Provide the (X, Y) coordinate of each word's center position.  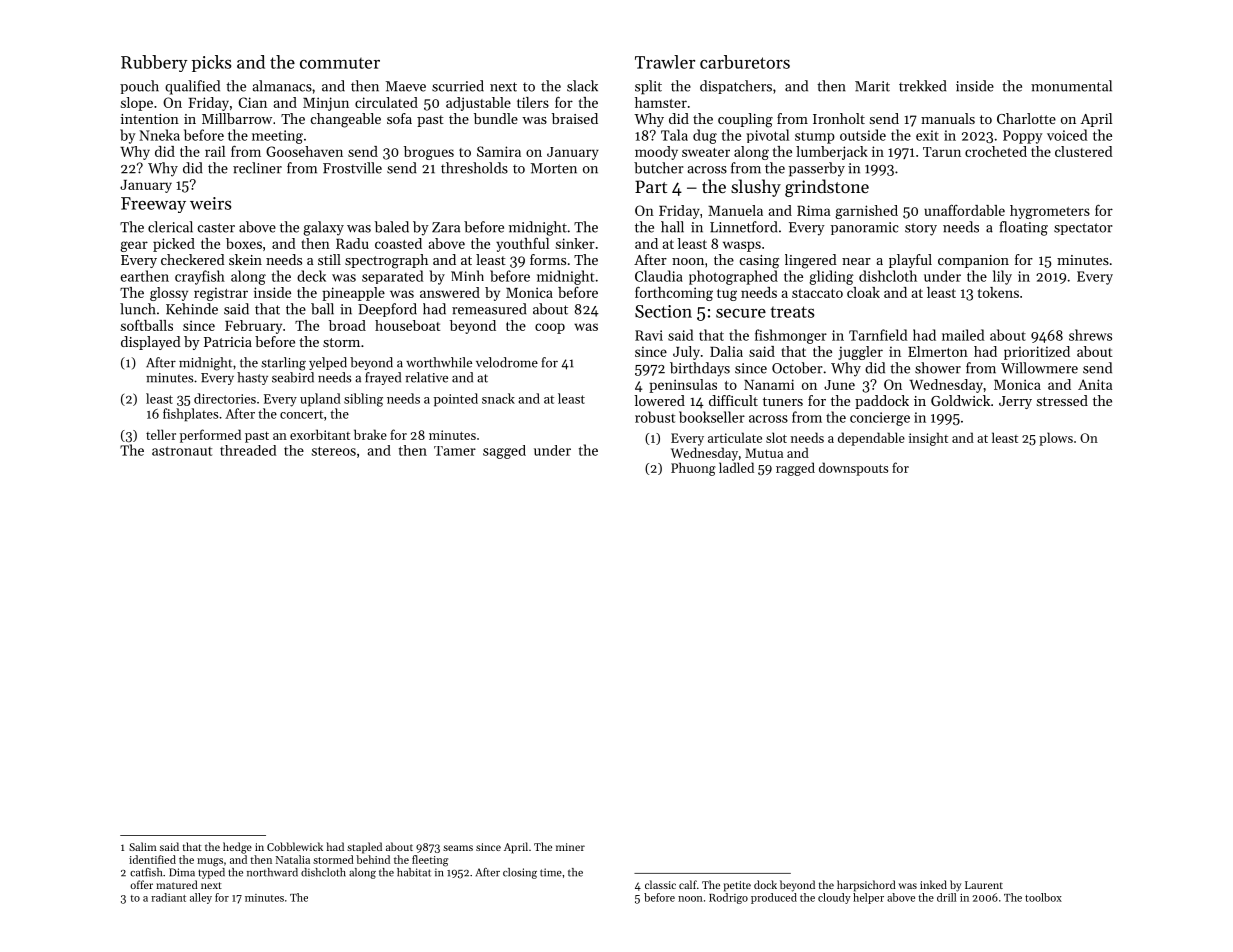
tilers (533, 102)
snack (498, 398)
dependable (871, 439)
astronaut (182, 451)
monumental (1071, 86)
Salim (143, 846)
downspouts (853, 469)
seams (458, 848)
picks (211, 63)
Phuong (693, 469)
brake (370, 434)
